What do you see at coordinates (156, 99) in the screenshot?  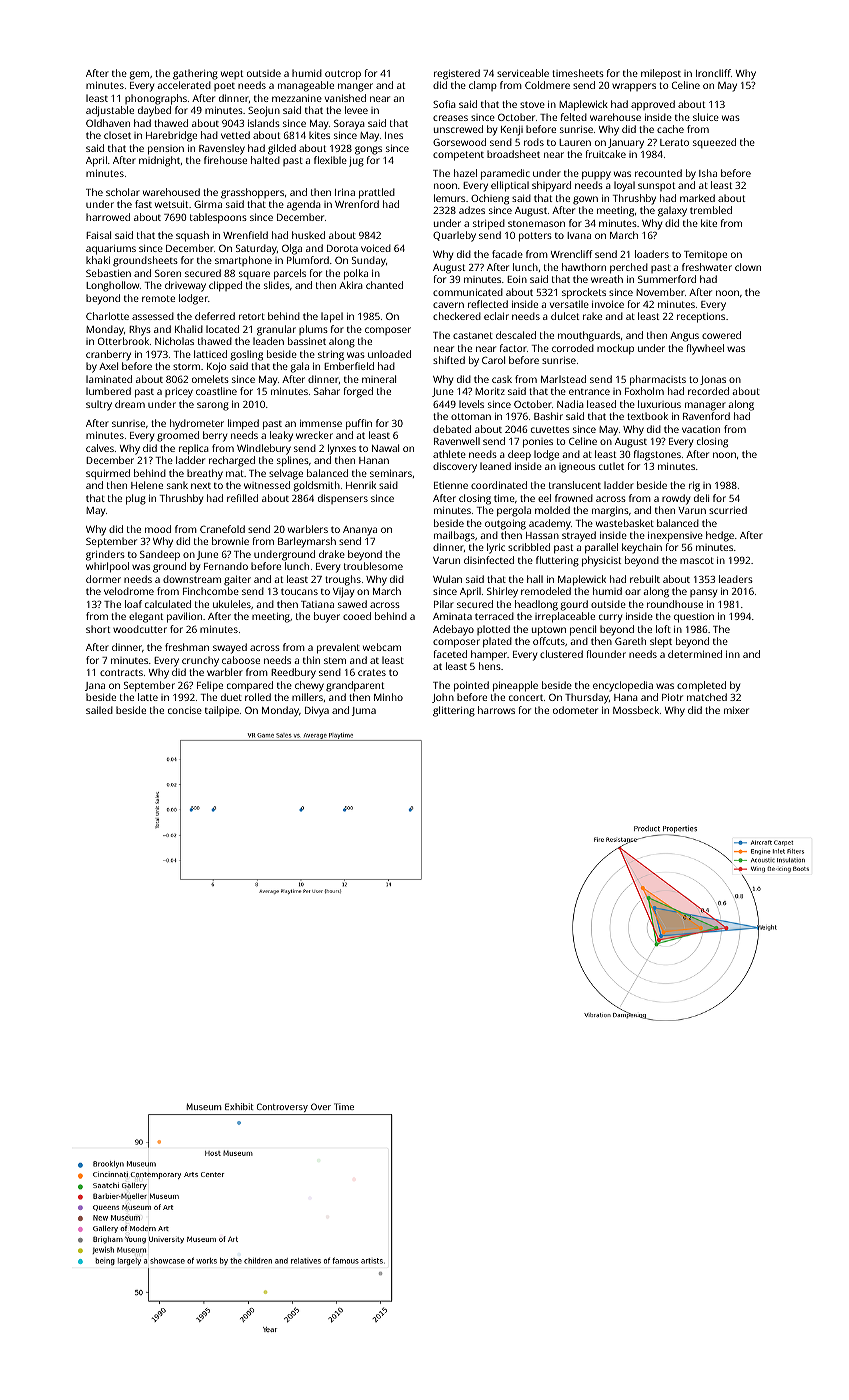 I see `phonographs` at bounding box center [156, 99].
